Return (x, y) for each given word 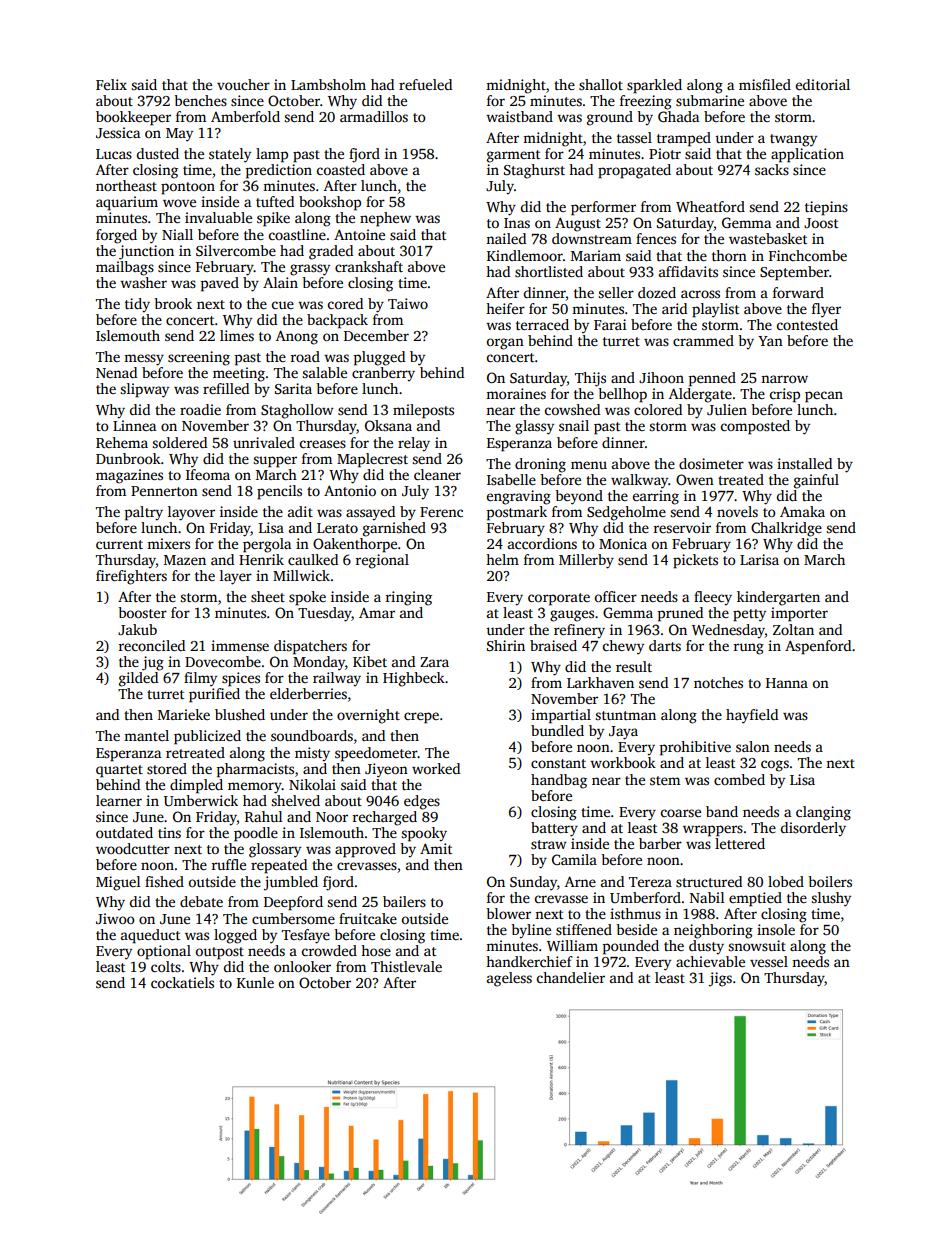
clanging (823, 813)
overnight (368, 716)
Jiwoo (115, 918)
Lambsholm (328, 84)
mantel (146, 735)
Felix (111, 84)
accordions (542, 543)
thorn (729, 255)
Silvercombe (236, 250)
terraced (542, 324)
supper (275, 462)
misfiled (765, 84)
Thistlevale (406, 966)
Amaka (802, 511)
